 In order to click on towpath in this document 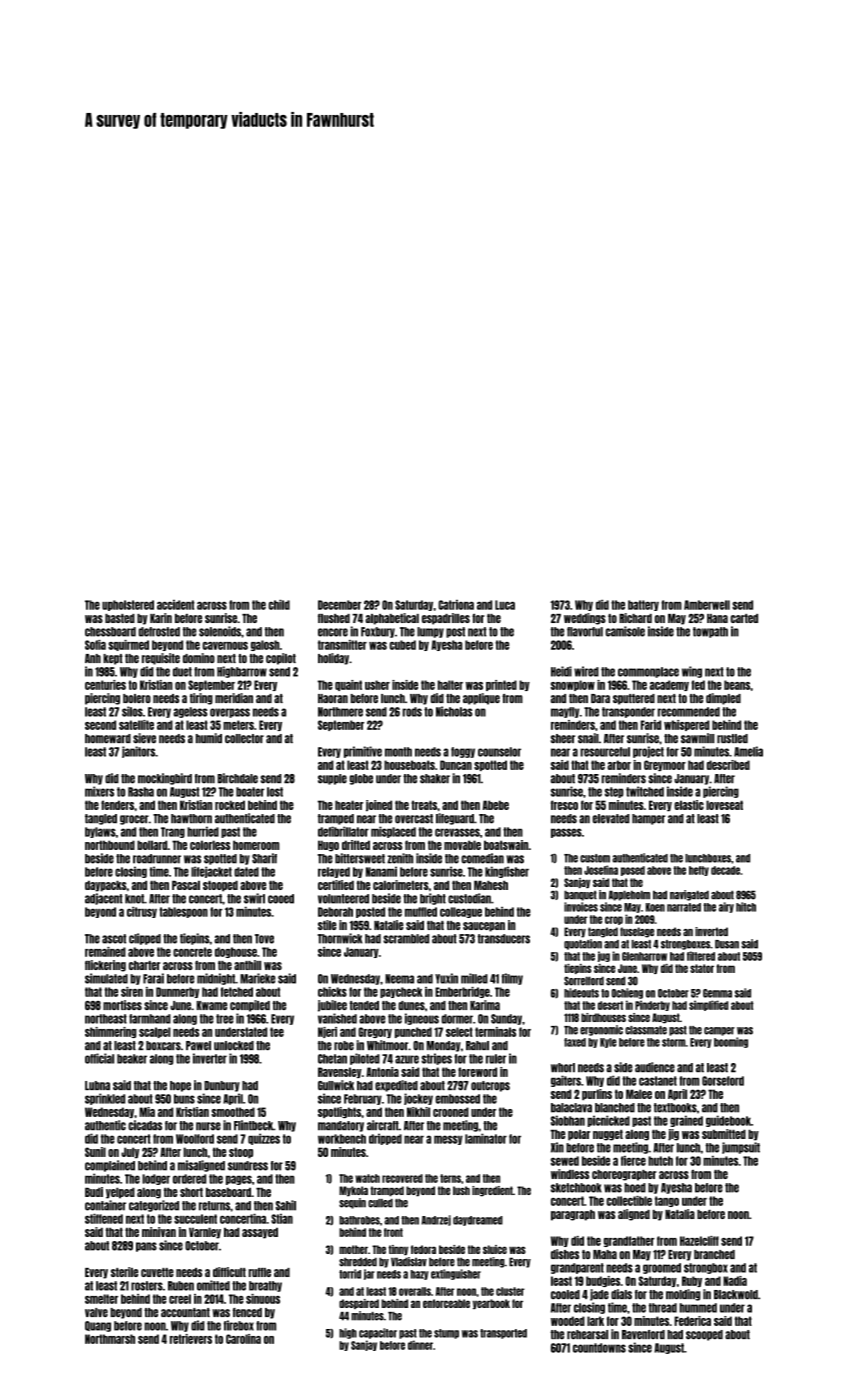, I will do `click(710, 632)`.
